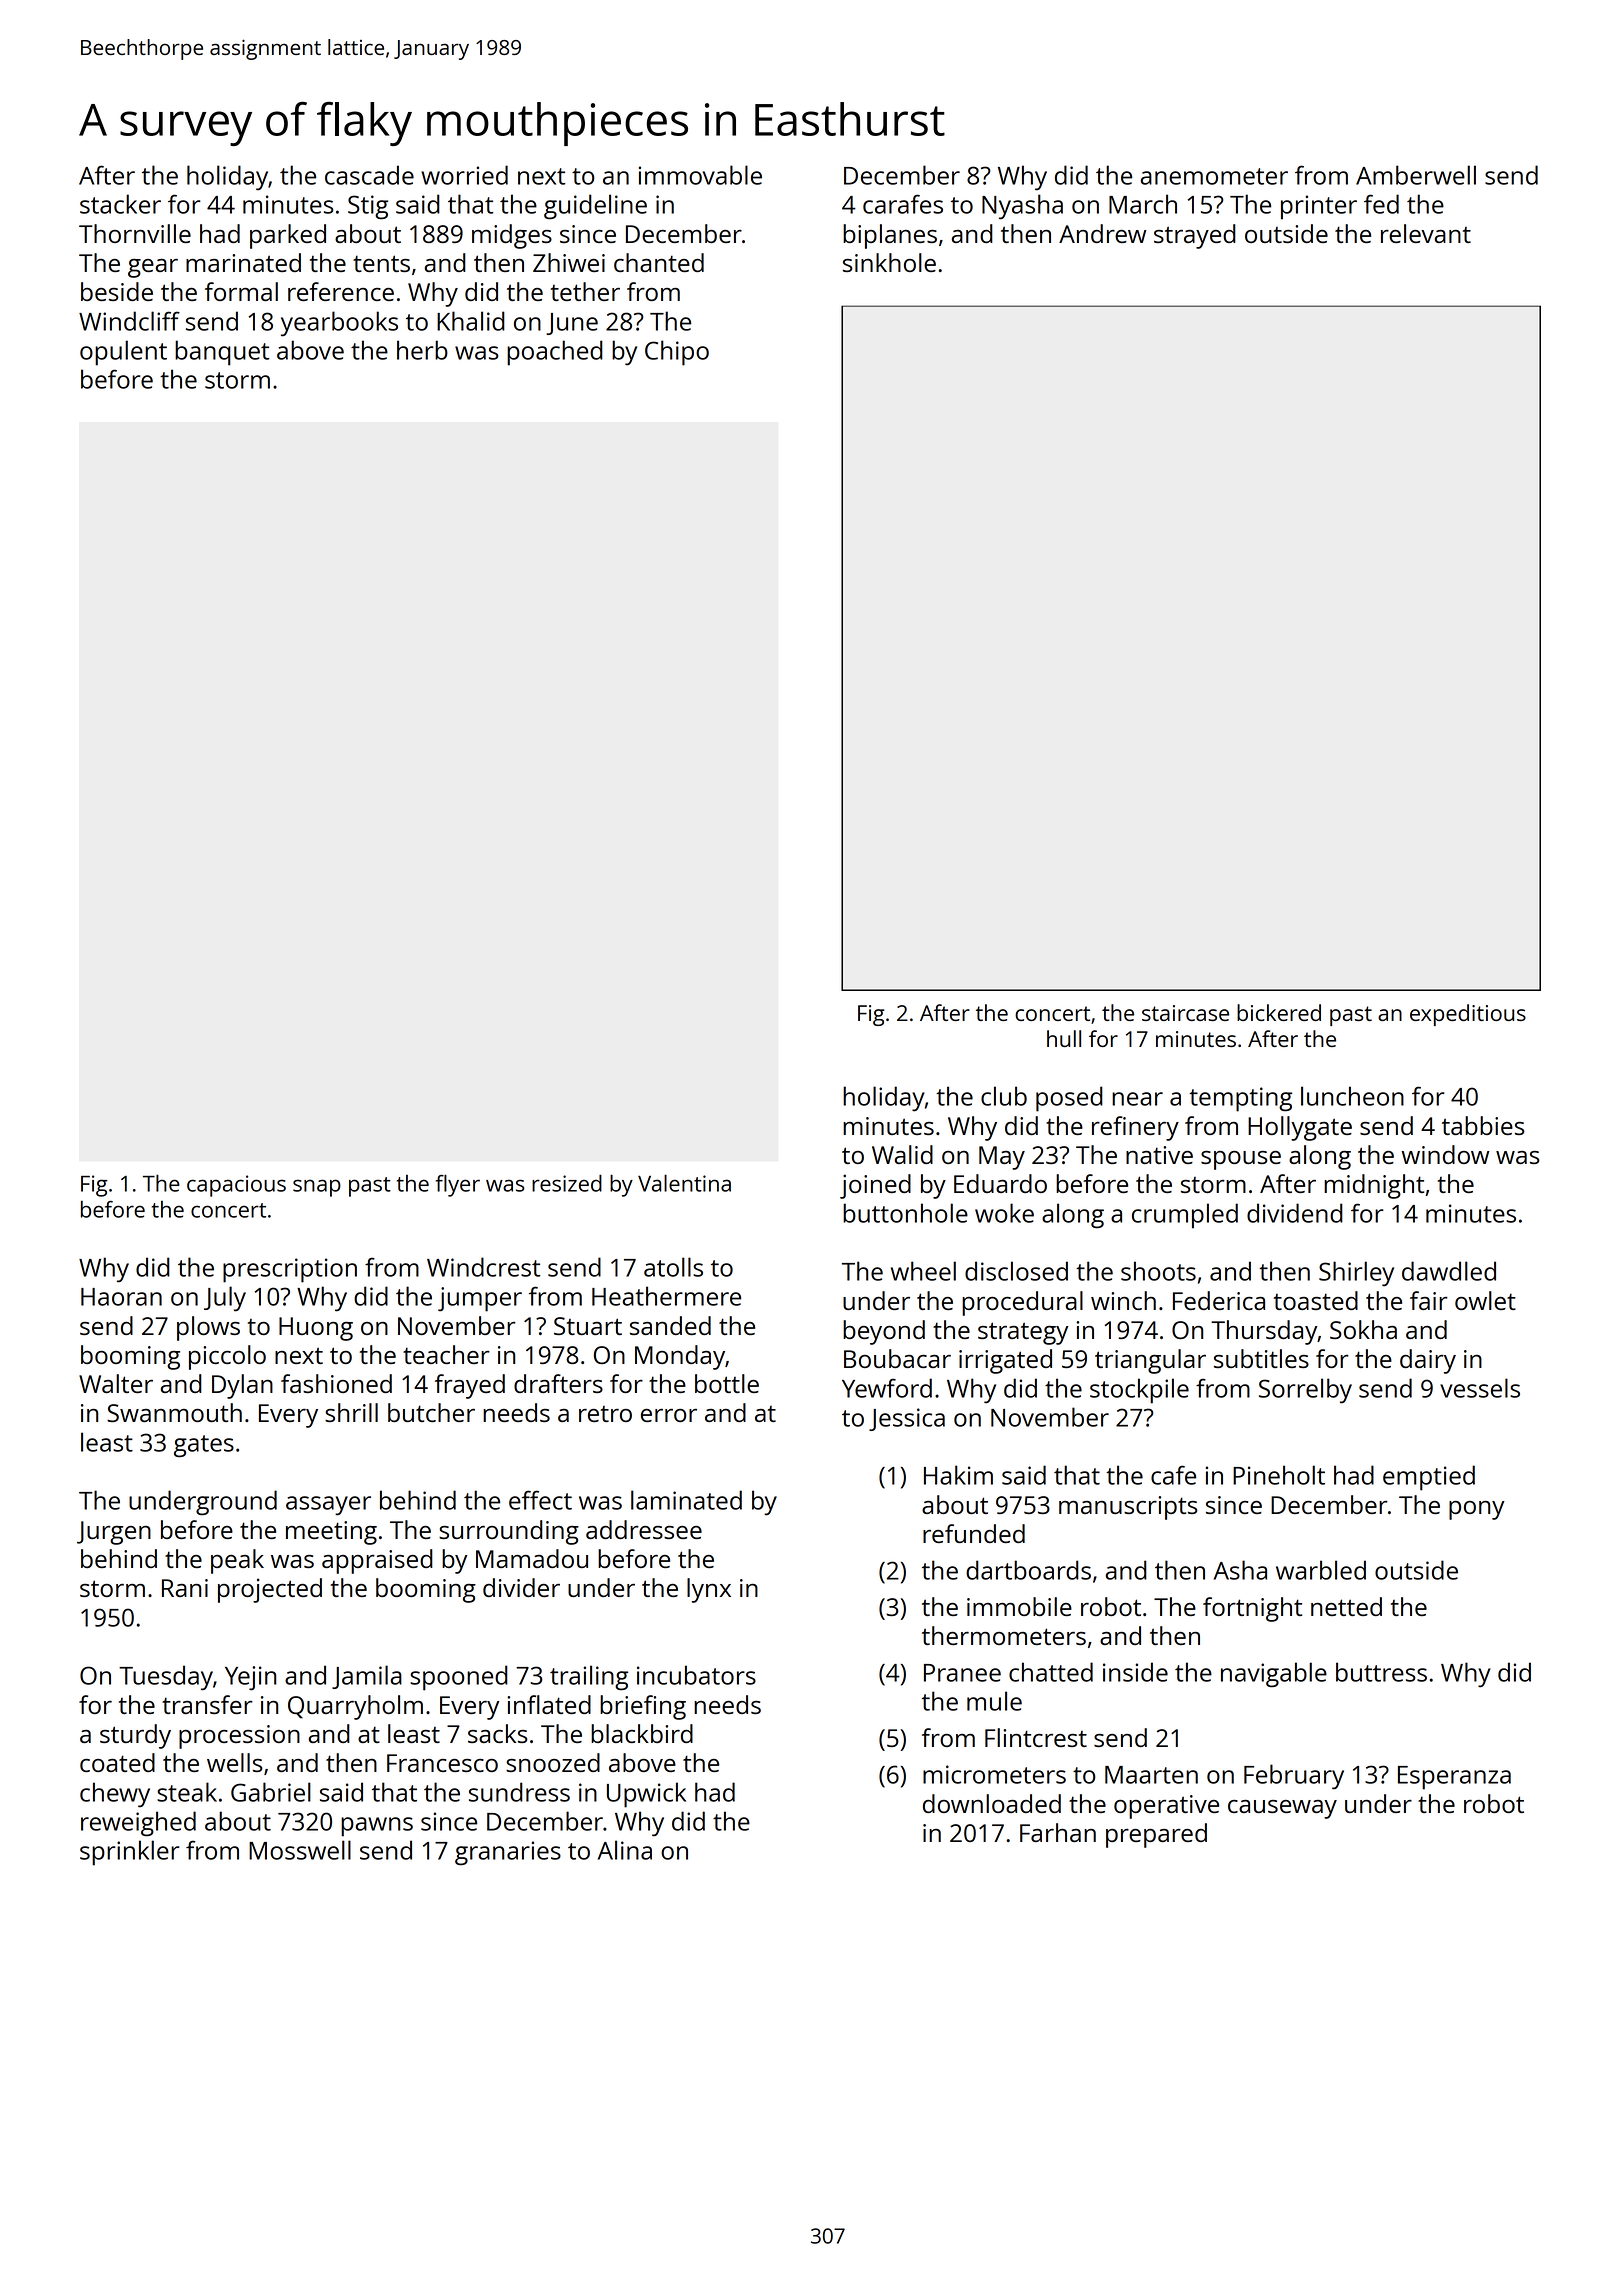 The height and width of the screenshot is (2292, 1620). I want to click on stacker, so click(120, 204).
